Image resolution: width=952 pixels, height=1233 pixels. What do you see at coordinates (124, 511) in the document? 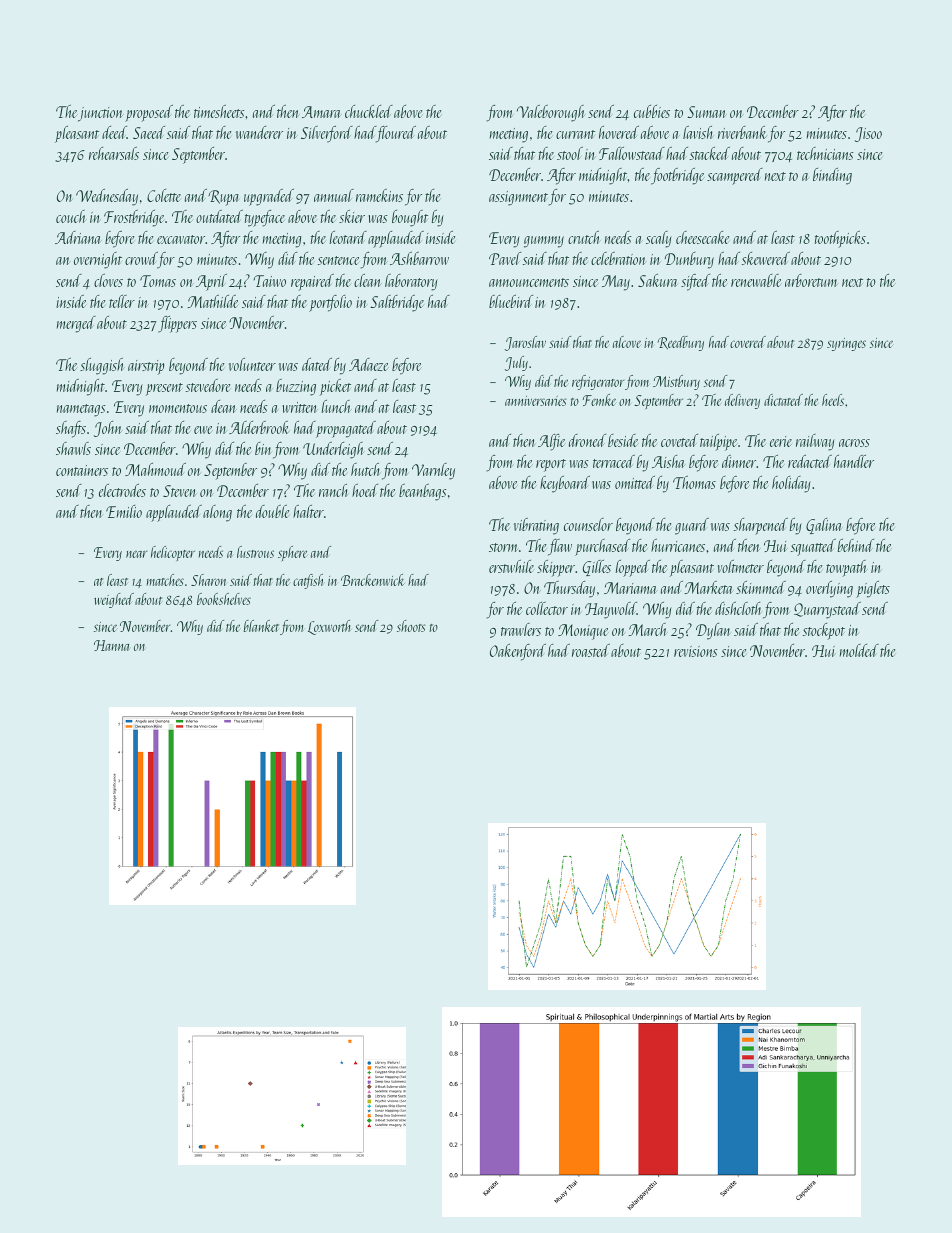
I see `Emilio` at bounding box center [124, 511].
